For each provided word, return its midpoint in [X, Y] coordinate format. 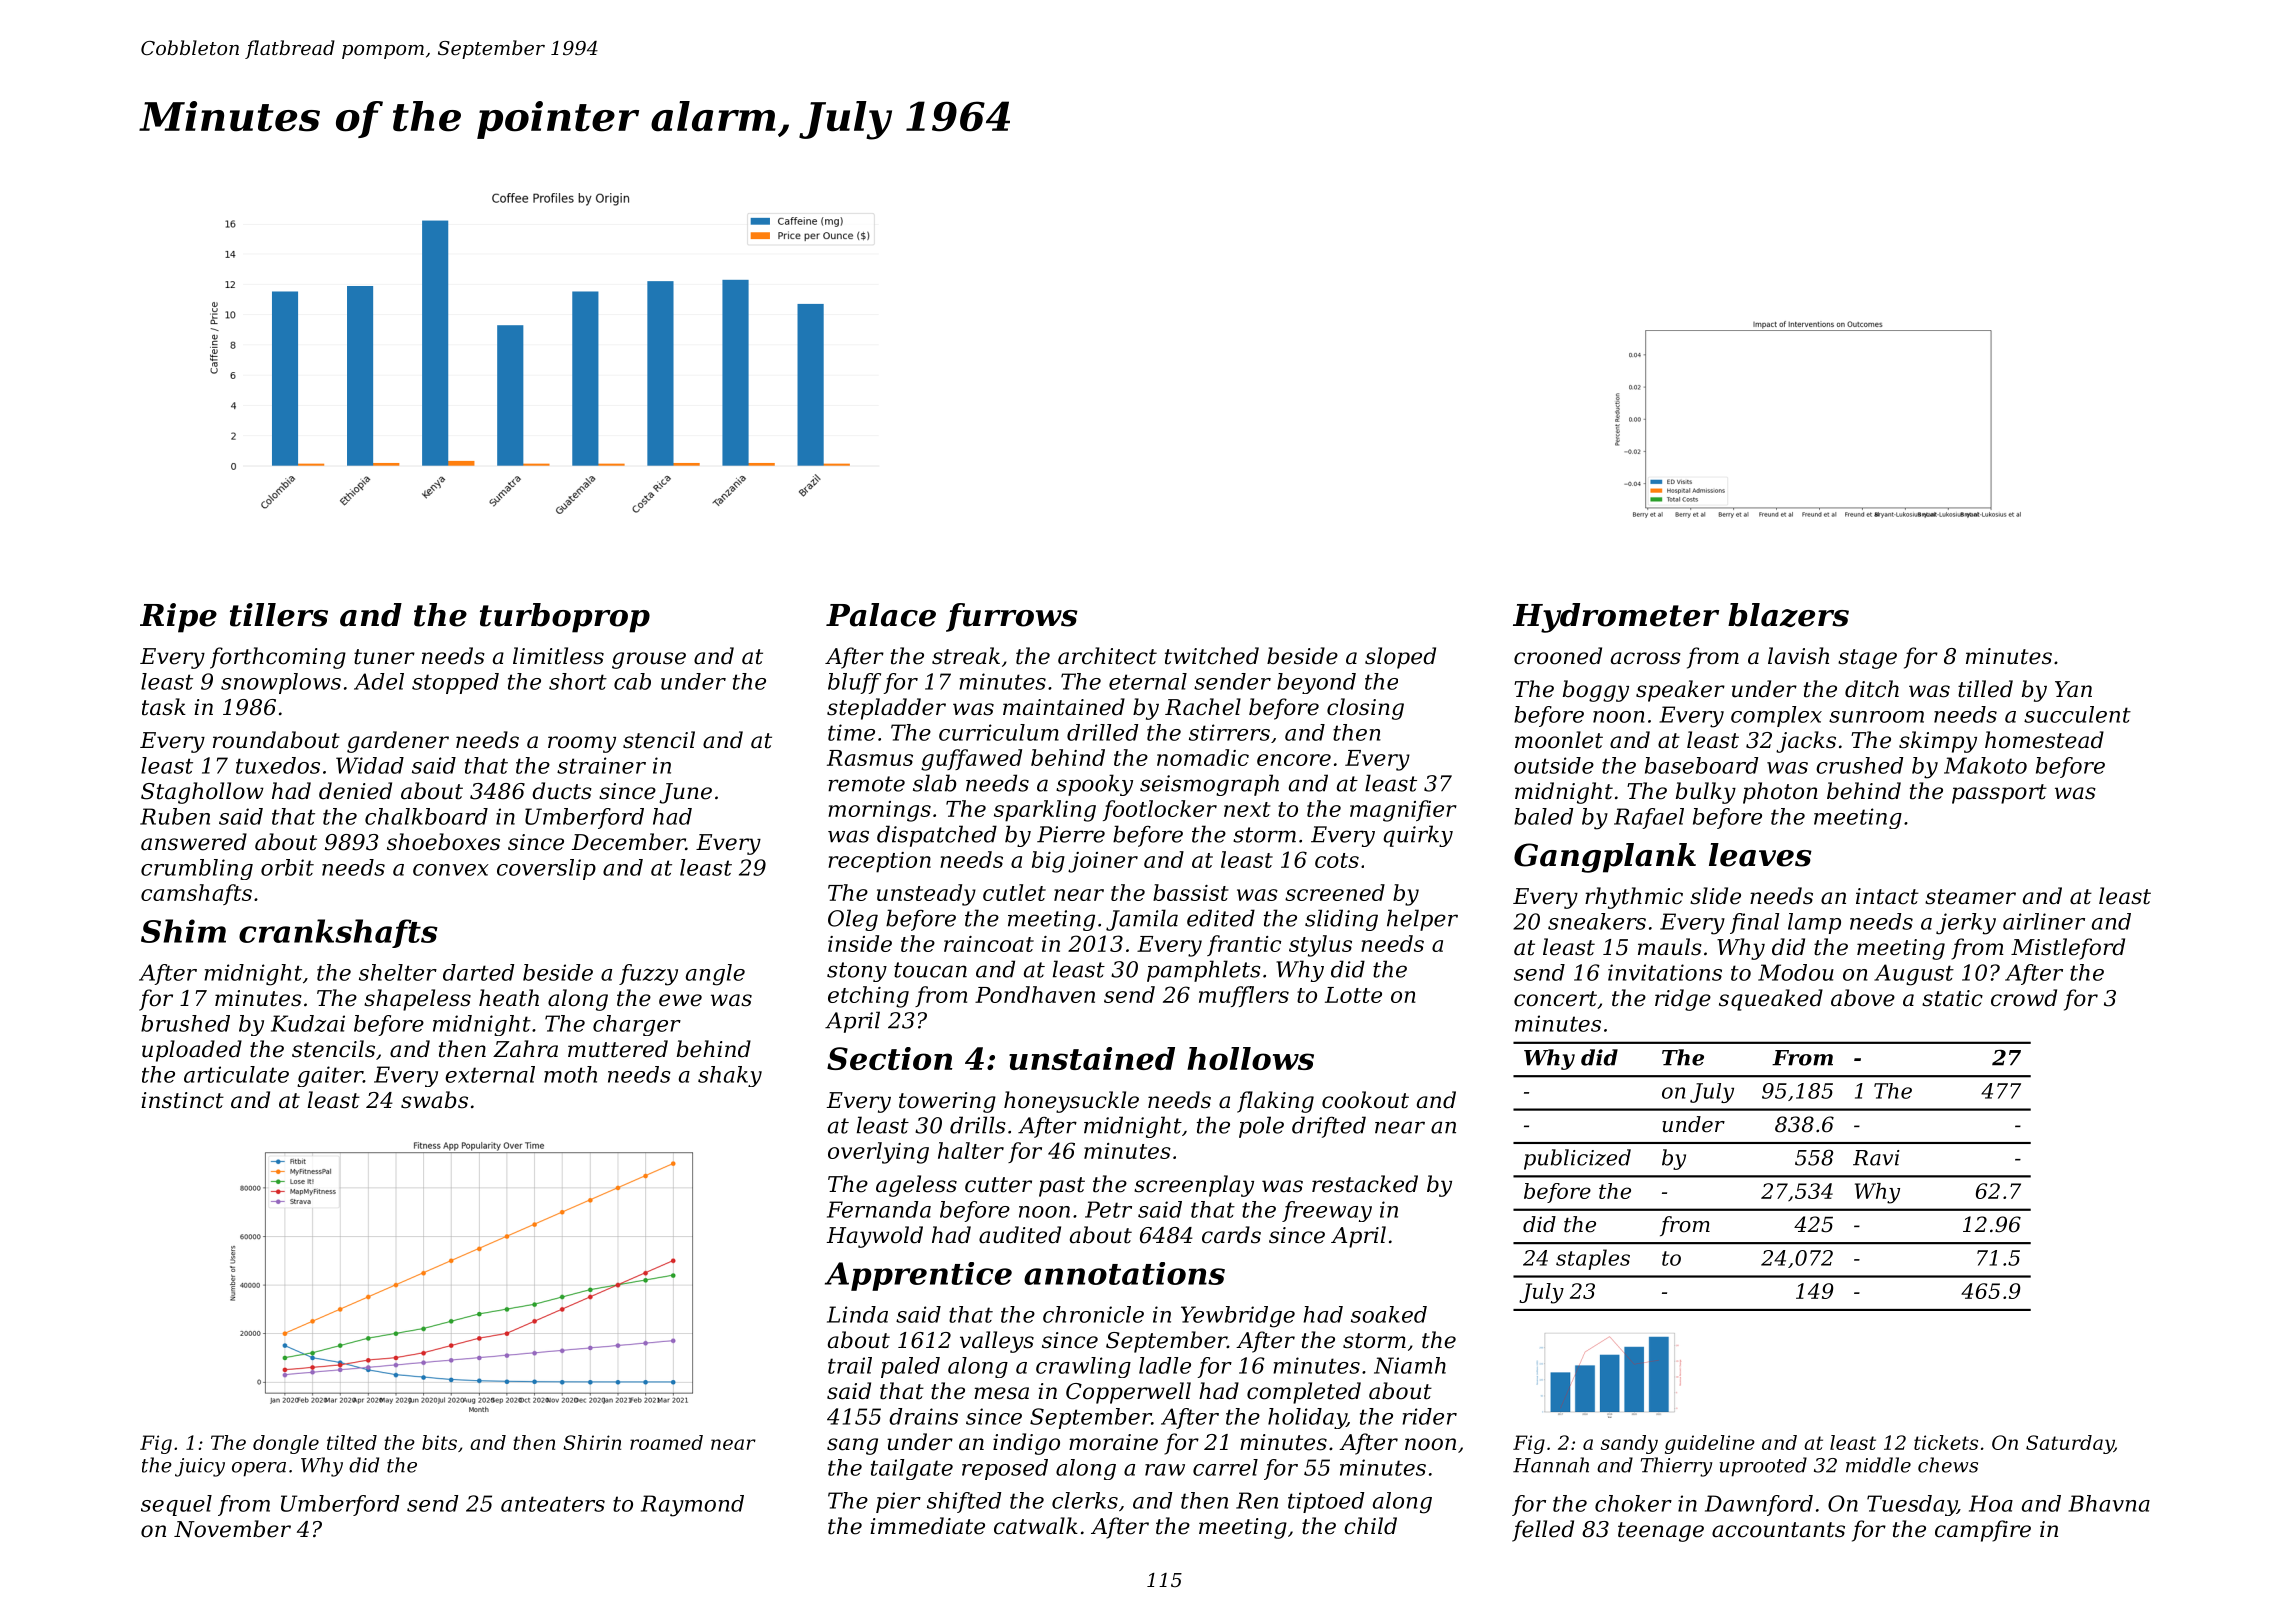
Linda [857, 1314]
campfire [1983, 1531]
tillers [279, 615]
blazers [1788, 615]
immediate [927, 1526]
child [1370, 1526]
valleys [997, 1342]
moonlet [1559, 740]
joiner [1103, 862]
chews [1948, 1465]
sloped [1400, 658]
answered [194, 842]
